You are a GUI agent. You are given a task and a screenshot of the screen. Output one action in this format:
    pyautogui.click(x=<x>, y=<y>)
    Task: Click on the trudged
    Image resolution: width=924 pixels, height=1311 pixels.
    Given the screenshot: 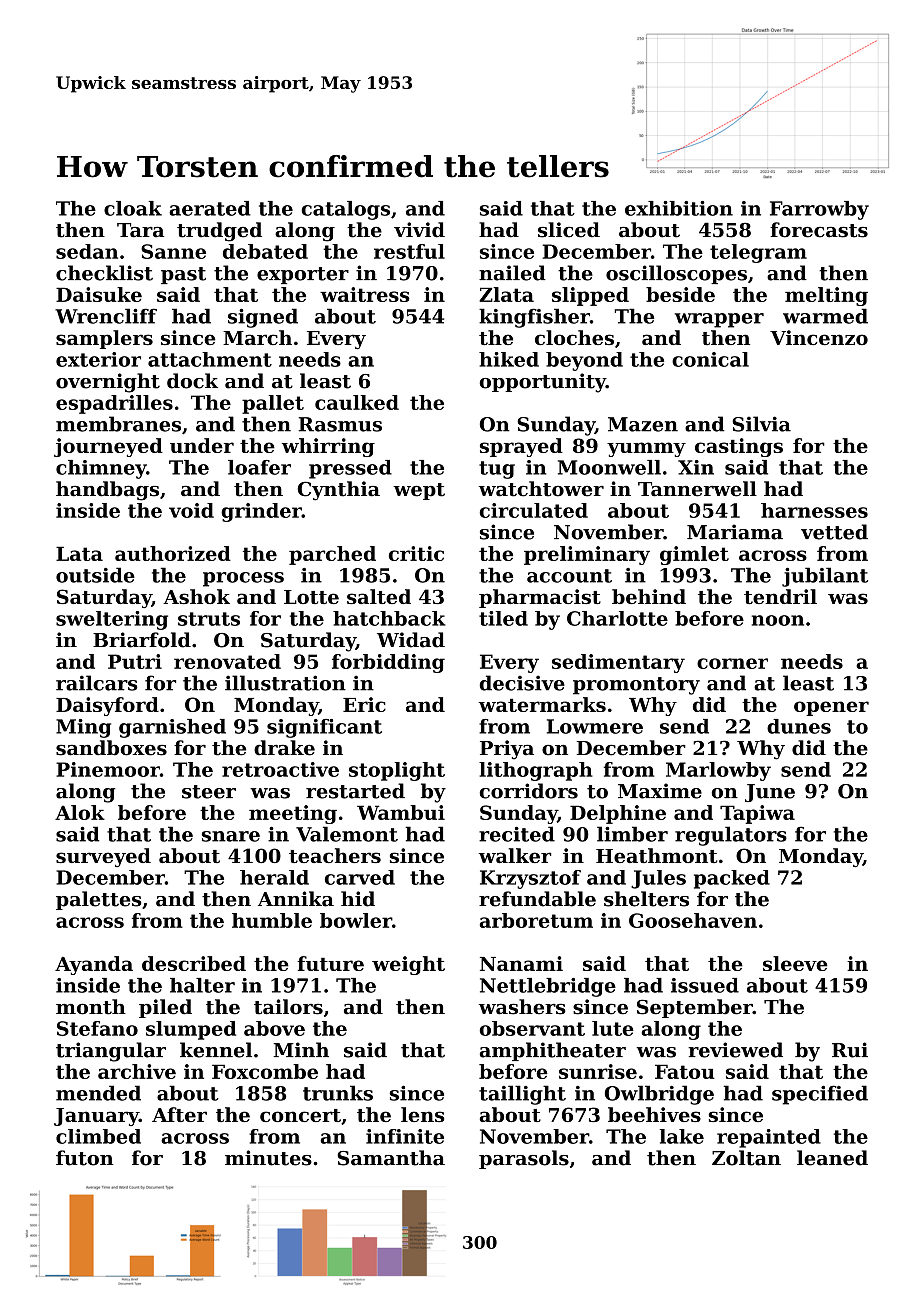 What is the action you would take?
    pyautogui.click(x=219, y=232)
